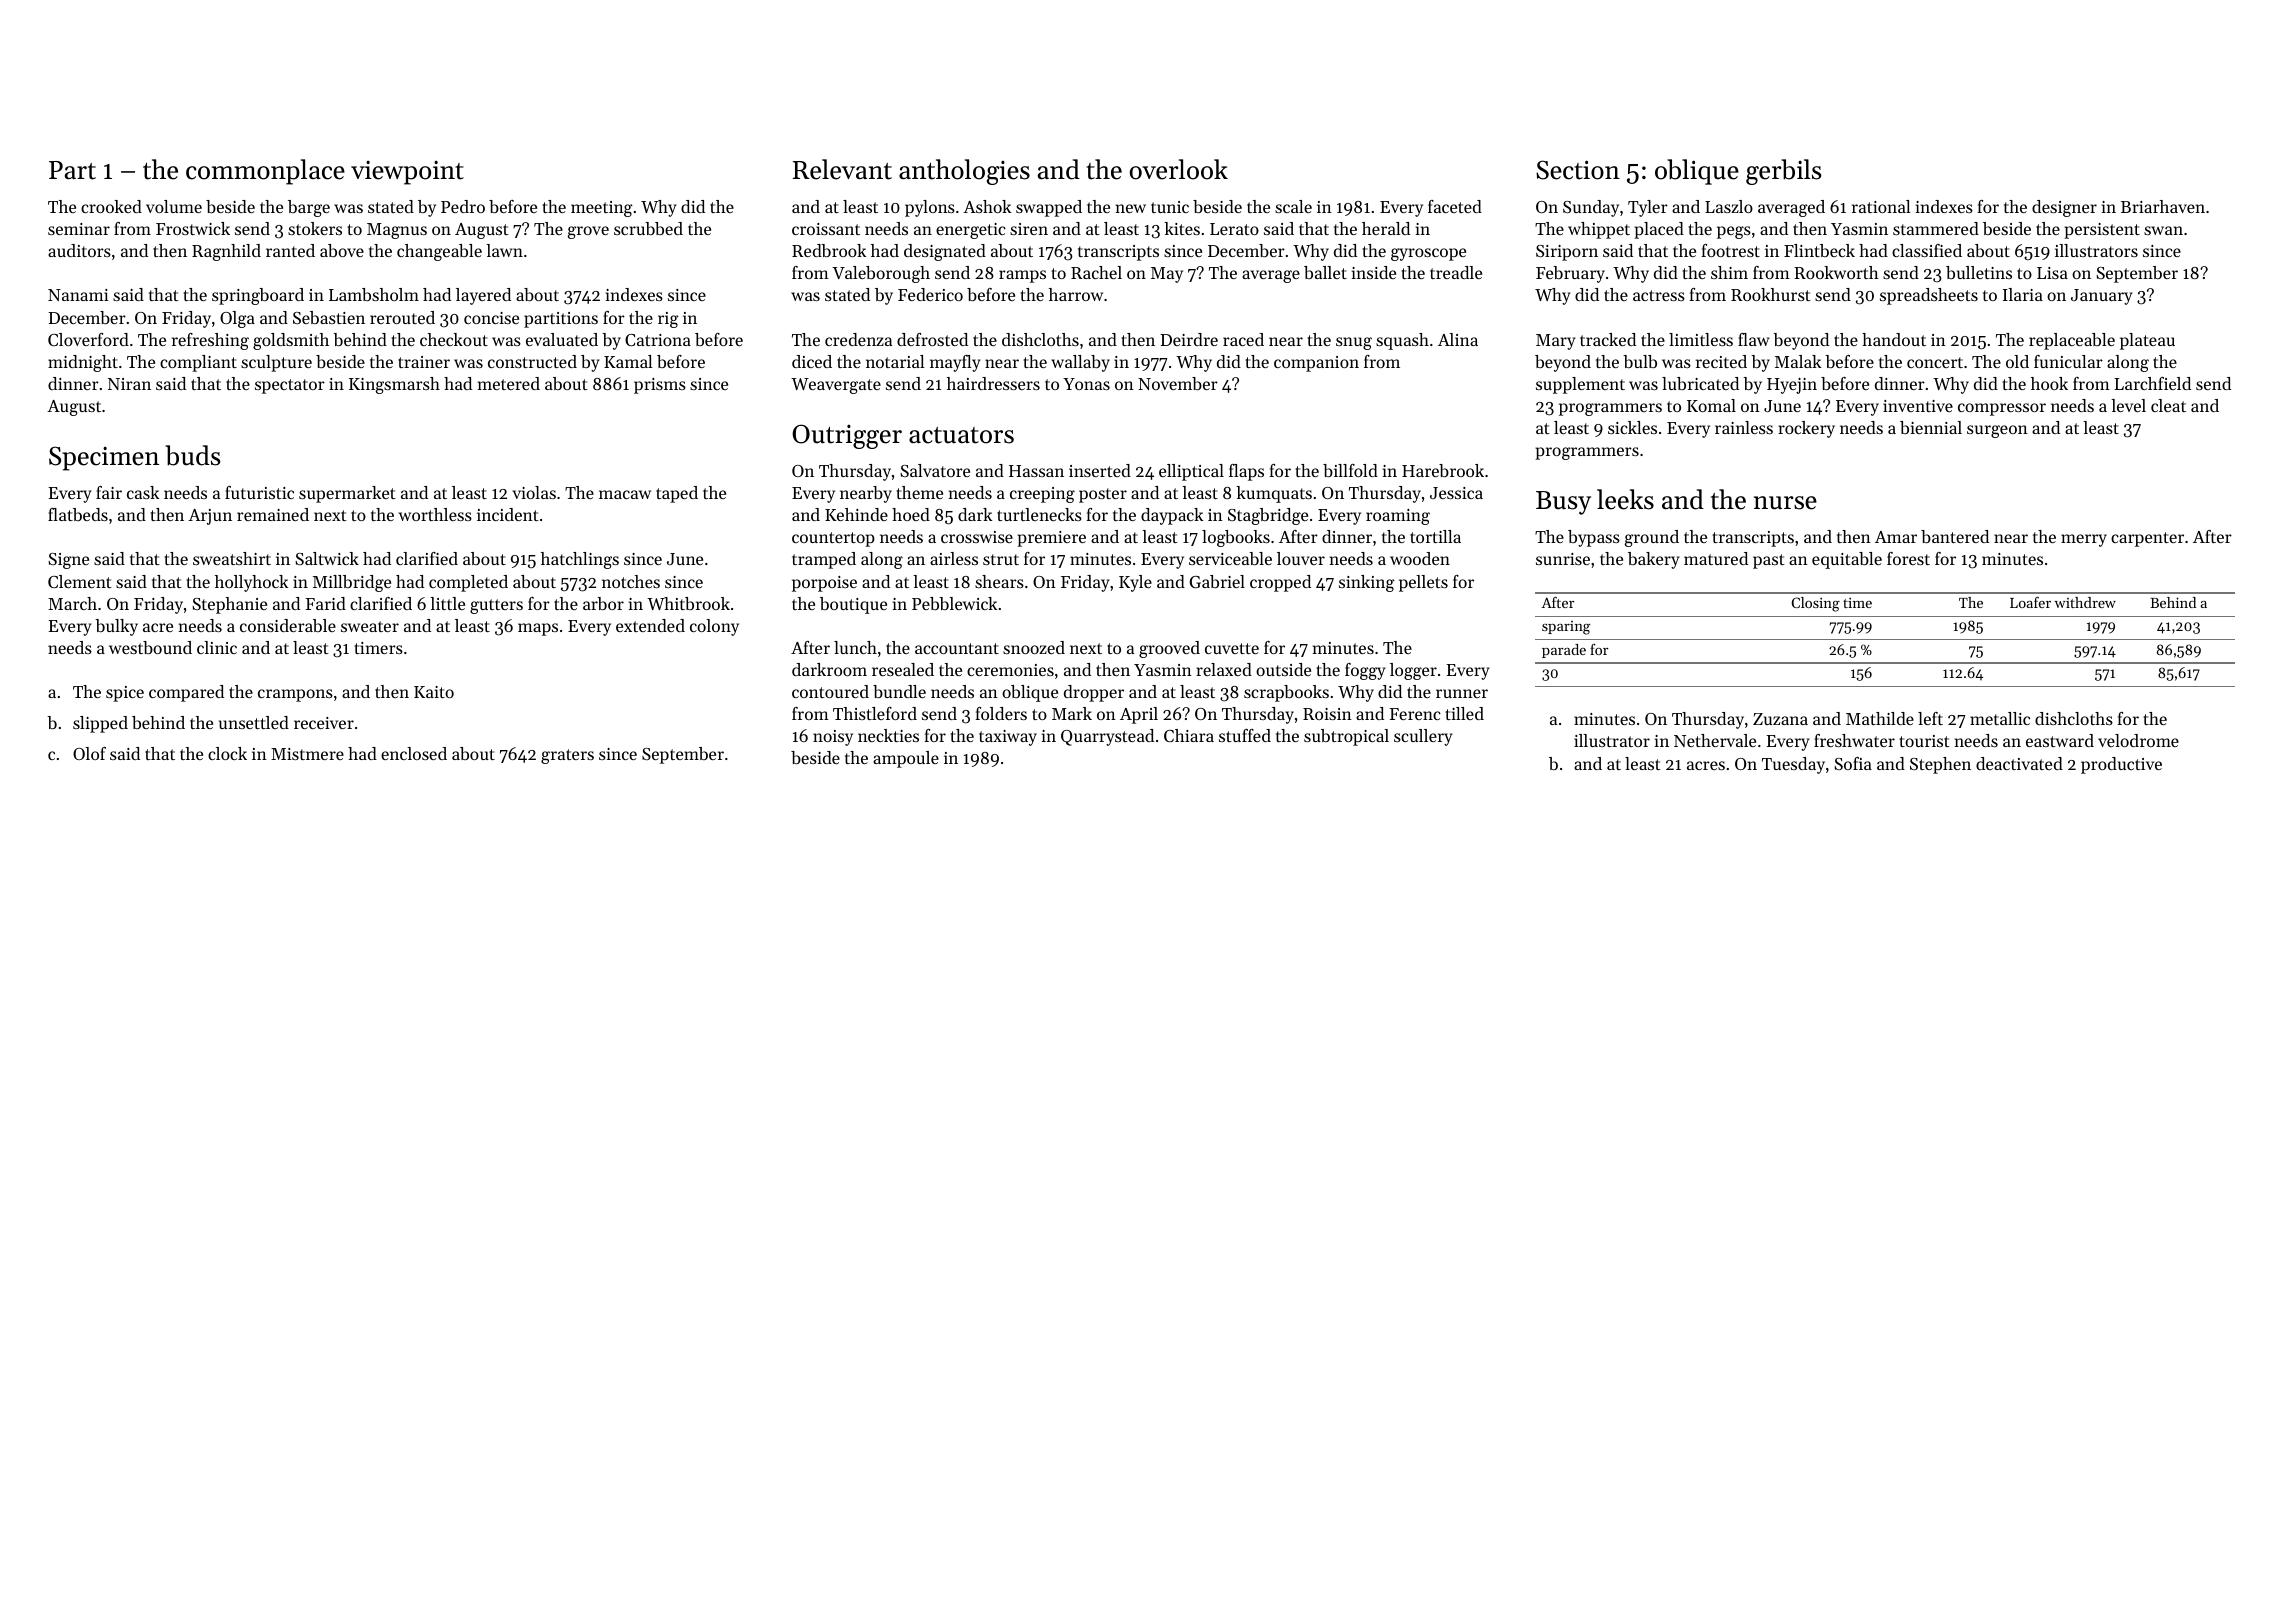  I want to click on snoozed, so click(1034, 647).
